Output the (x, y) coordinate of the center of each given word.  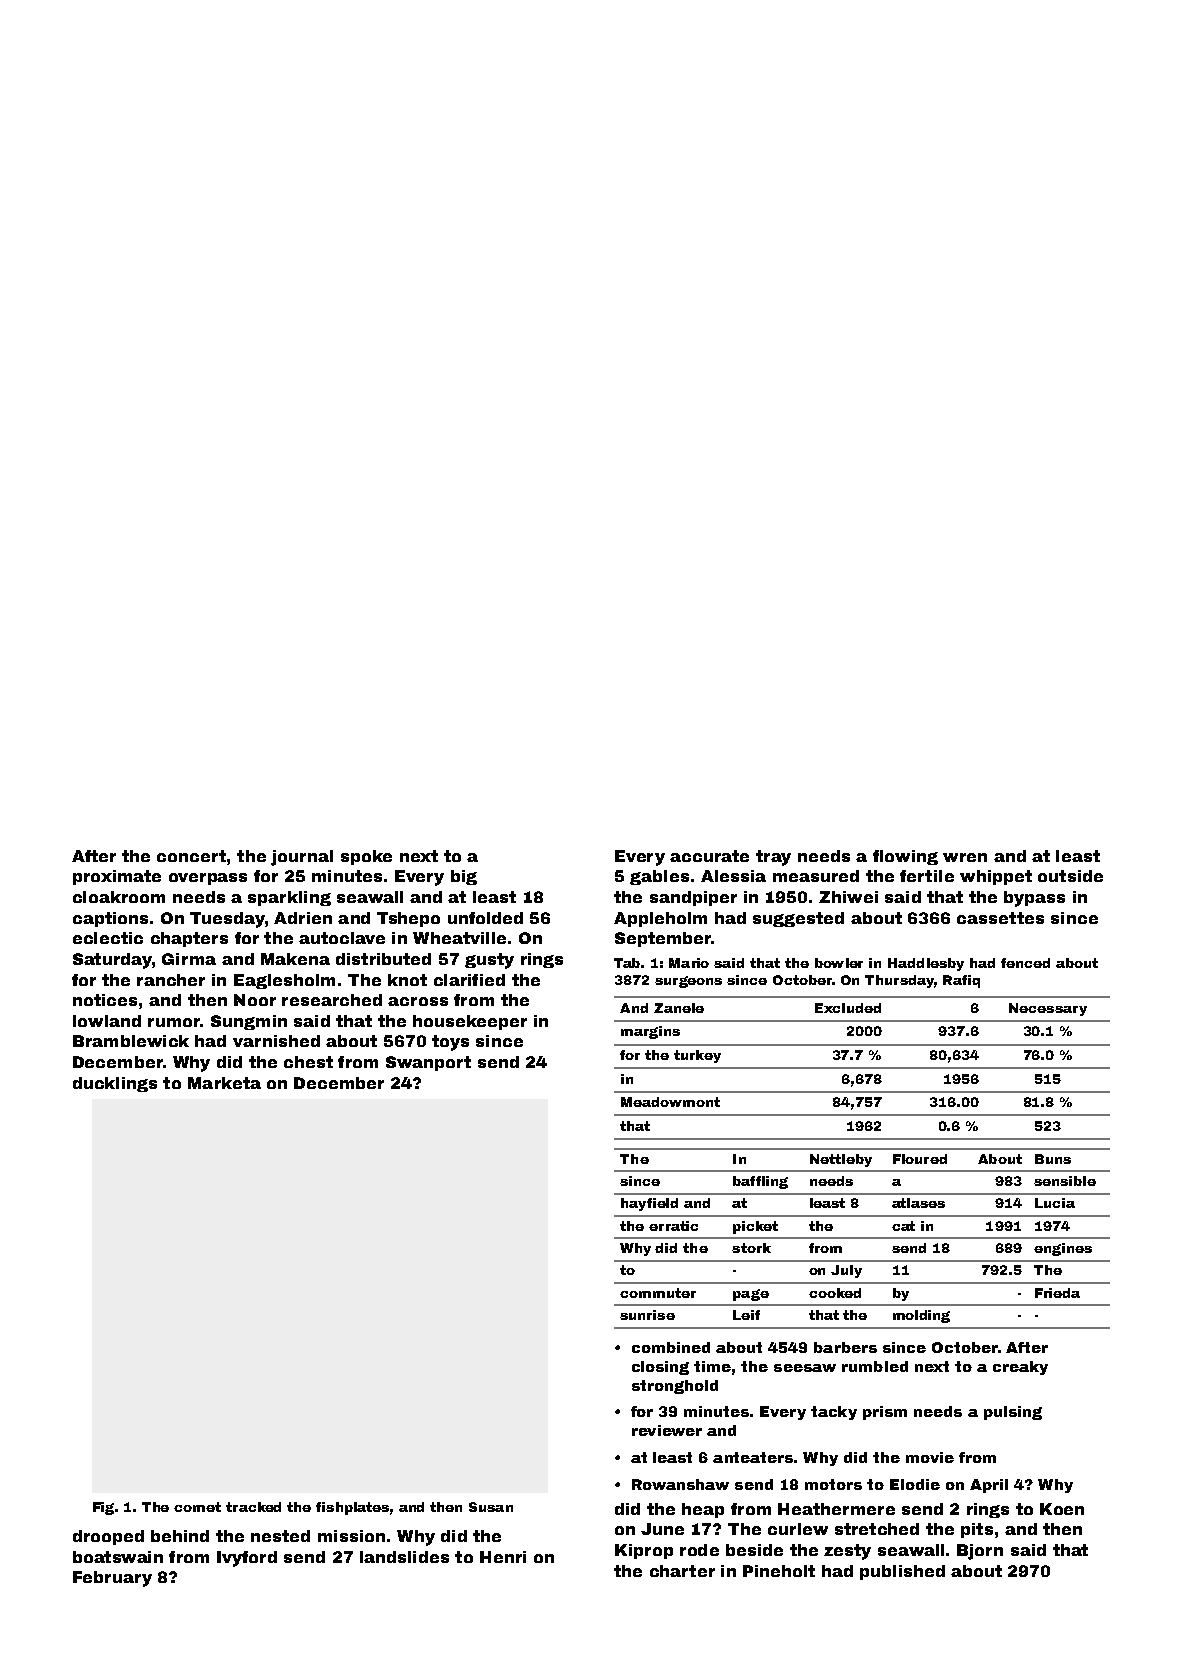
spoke (366, 857)
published (902, 1572)
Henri (503, 1557)
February (112, 1579)
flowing (905, 857)
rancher (171, 980)
